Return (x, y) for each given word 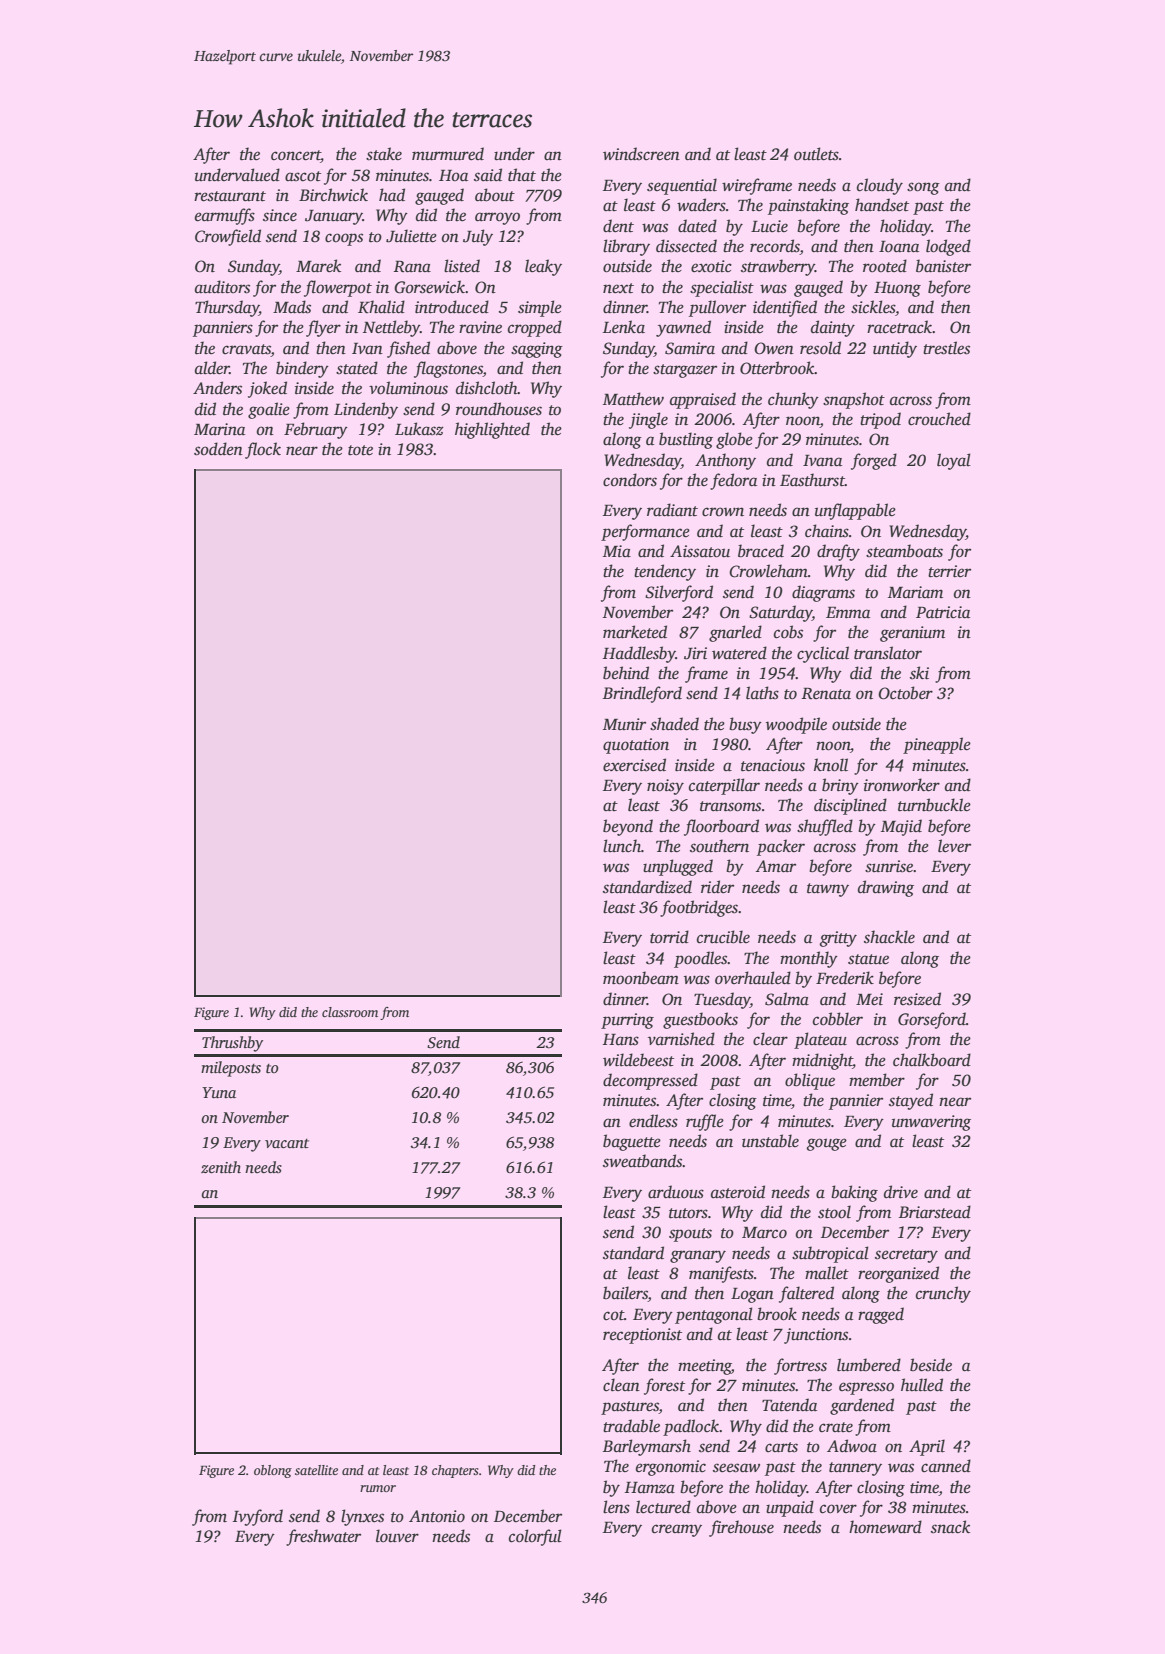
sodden (218, 449)
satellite (316, 1470)
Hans (621, 1040)
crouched (939, 419)
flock (263, 450)
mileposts (231, 1069)
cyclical (823, 654)
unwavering (931, 1123)
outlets (816, 154)
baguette (632, 1142)
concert (296, 156)
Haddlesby (639, 654)
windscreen (641, 154)
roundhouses (499, 409)
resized (917, 999)
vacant (287, 1143)
